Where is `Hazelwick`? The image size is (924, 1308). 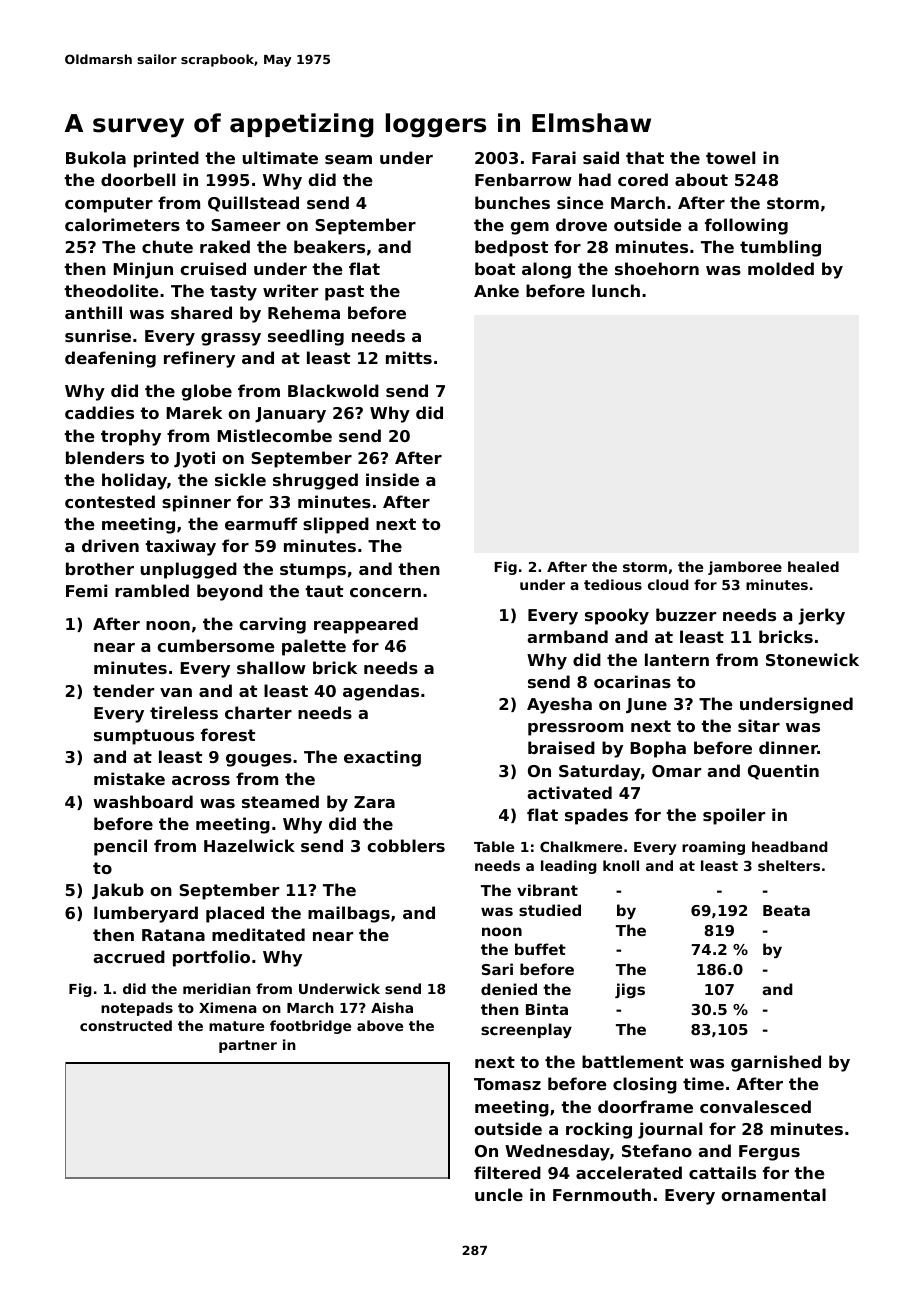 Hazelwick is located at coordinates (249, 845).
